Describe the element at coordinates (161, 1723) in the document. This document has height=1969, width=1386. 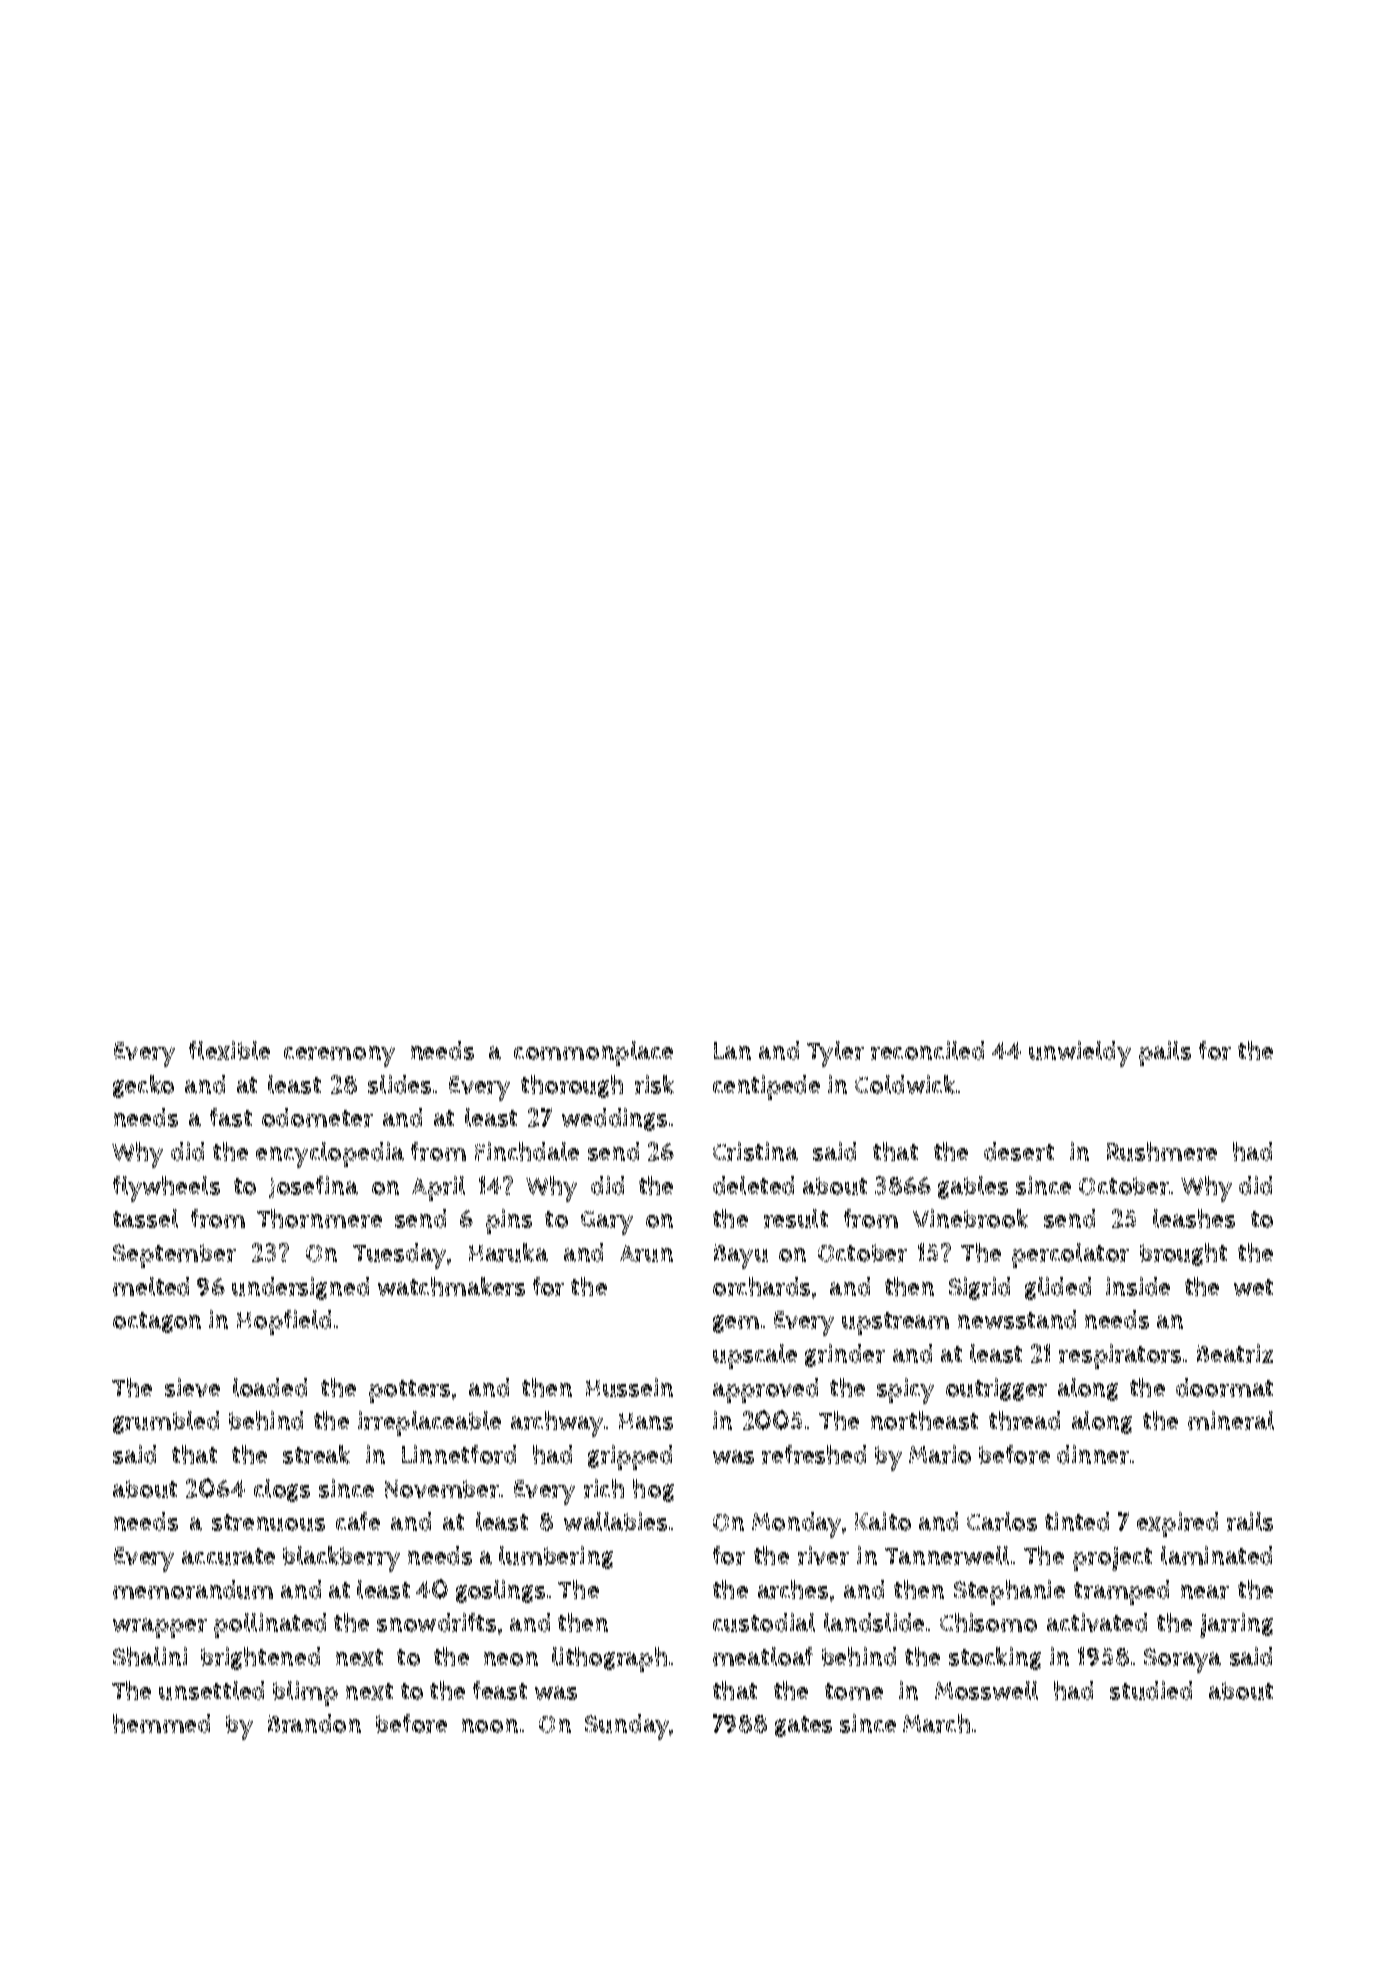
I see `hemmed` at that location.
